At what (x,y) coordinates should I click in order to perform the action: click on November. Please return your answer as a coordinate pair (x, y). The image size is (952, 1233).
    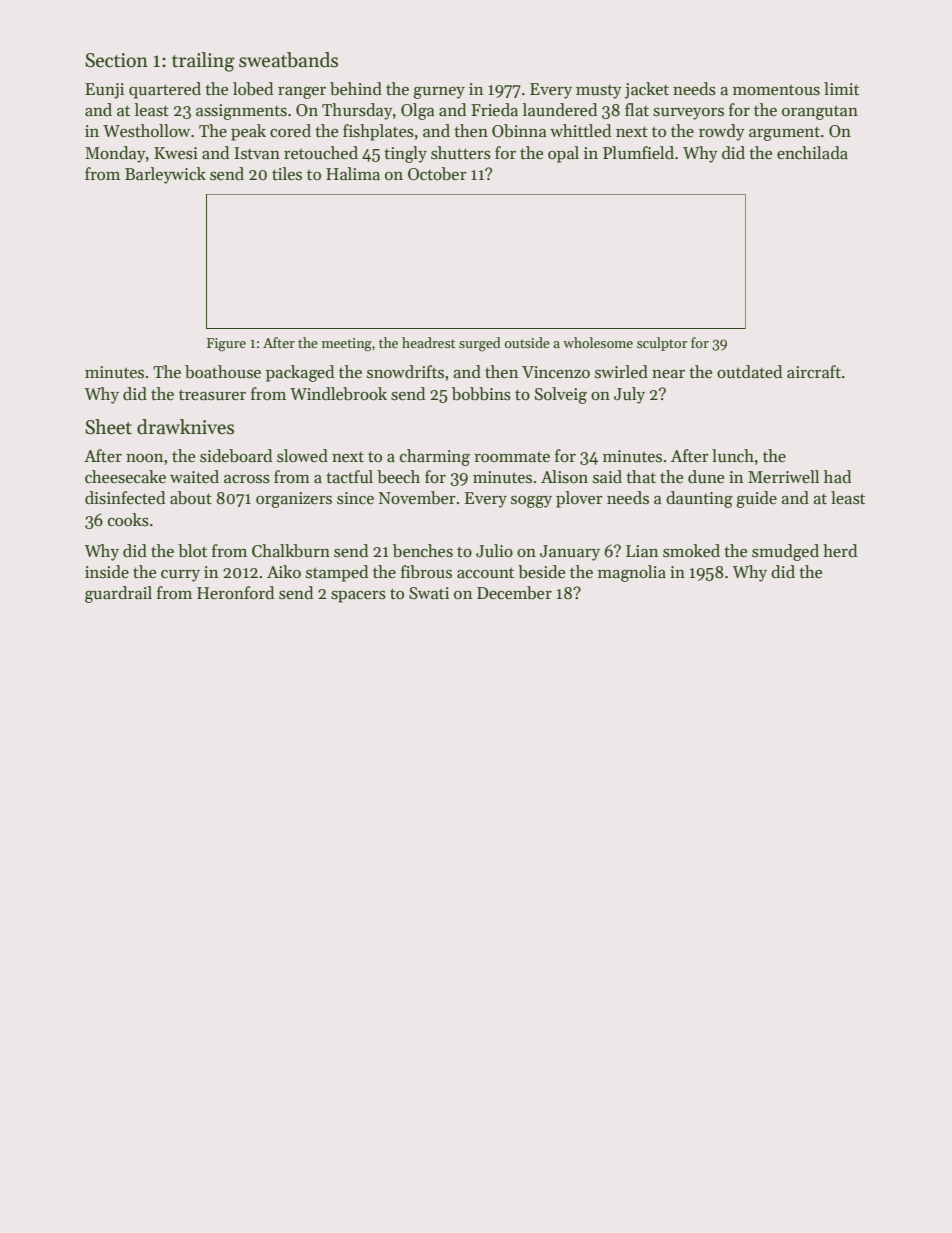
    Looking at the image, I should click on (417, 498).
